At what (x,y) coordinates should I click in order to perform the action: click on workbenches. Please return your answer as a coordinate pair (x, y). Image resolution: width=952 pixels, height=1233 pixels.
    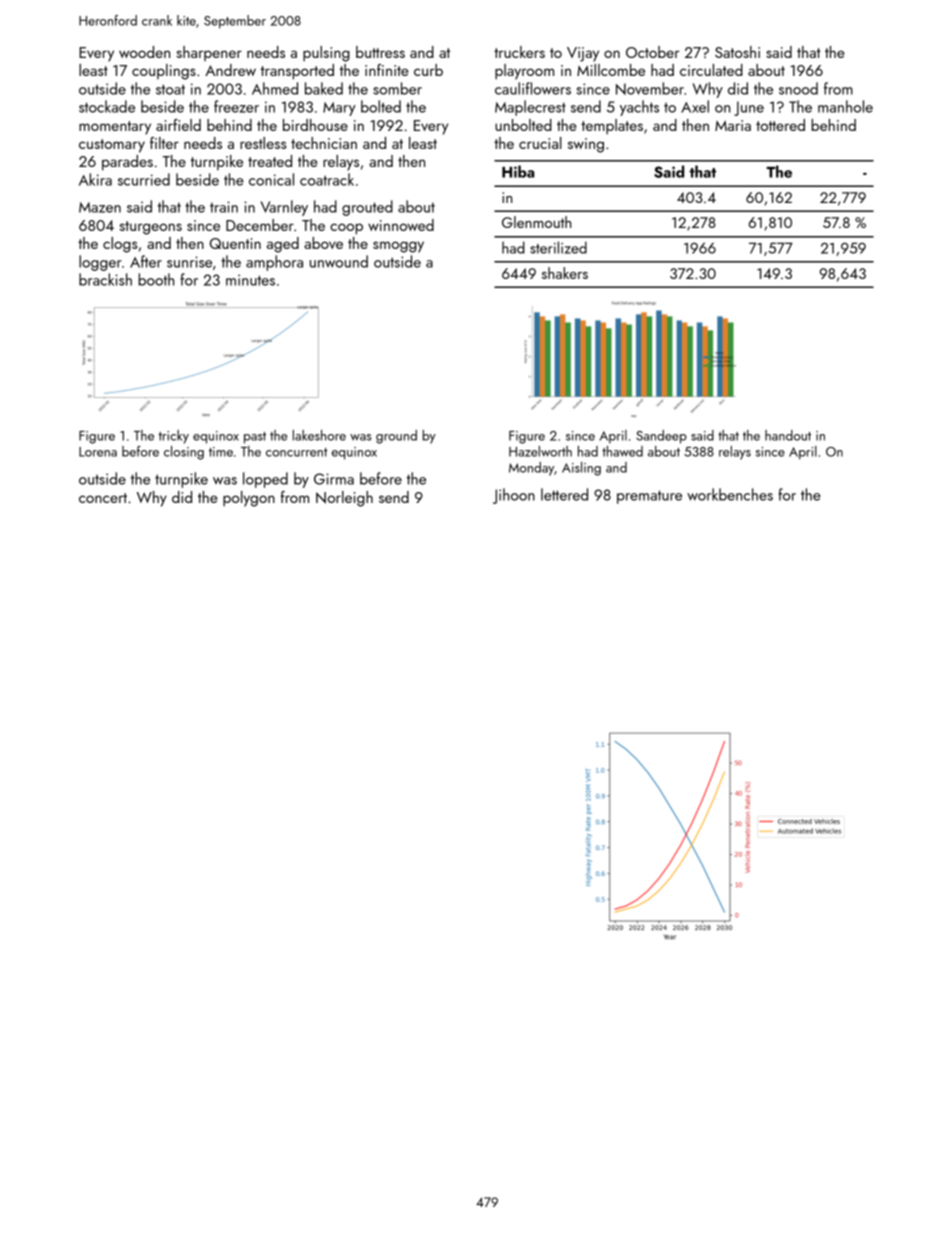
    Looking at the image, I should click on (730, 494).
